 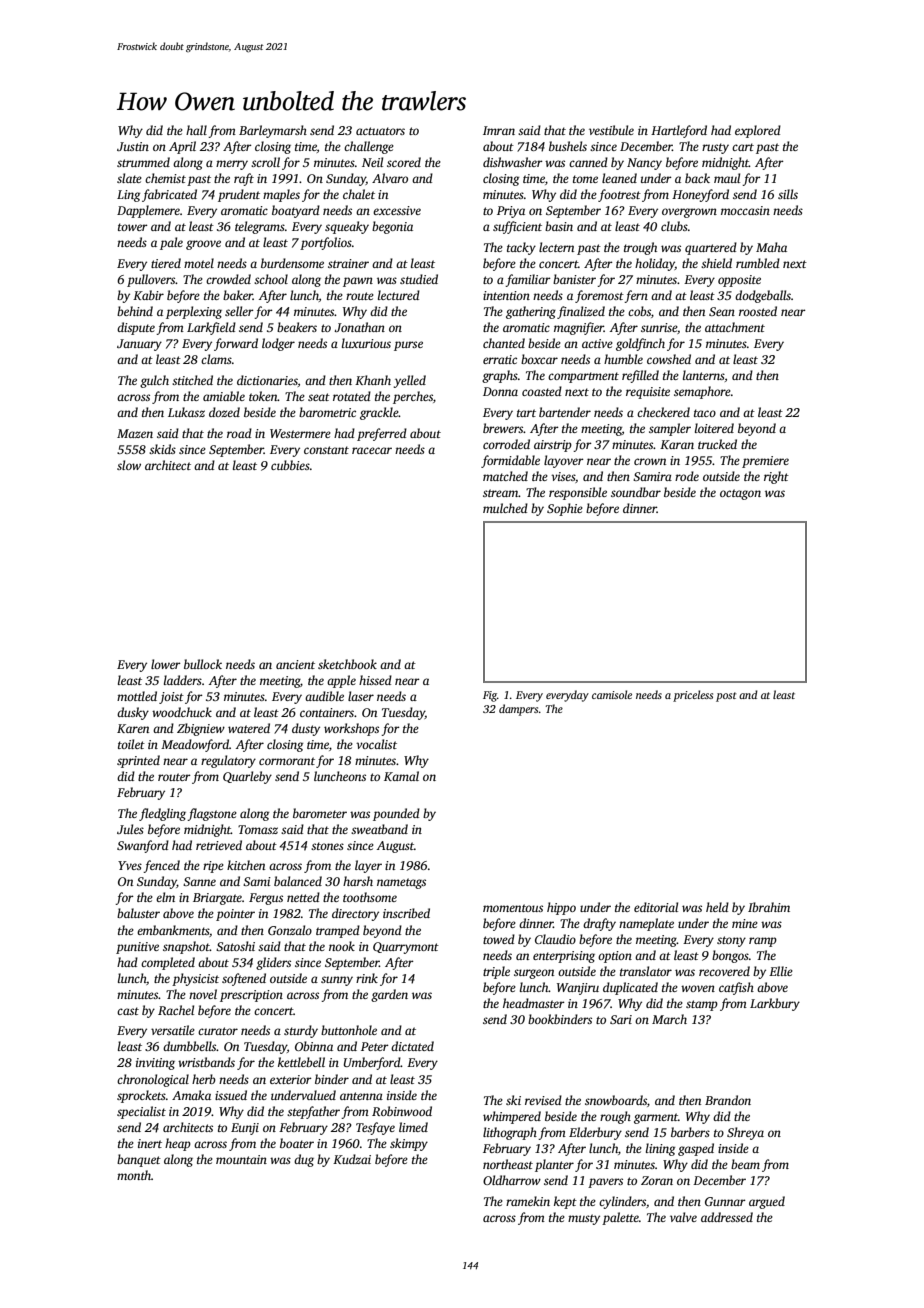 I want to click on ramekin, so click(x=528, y=1201).
